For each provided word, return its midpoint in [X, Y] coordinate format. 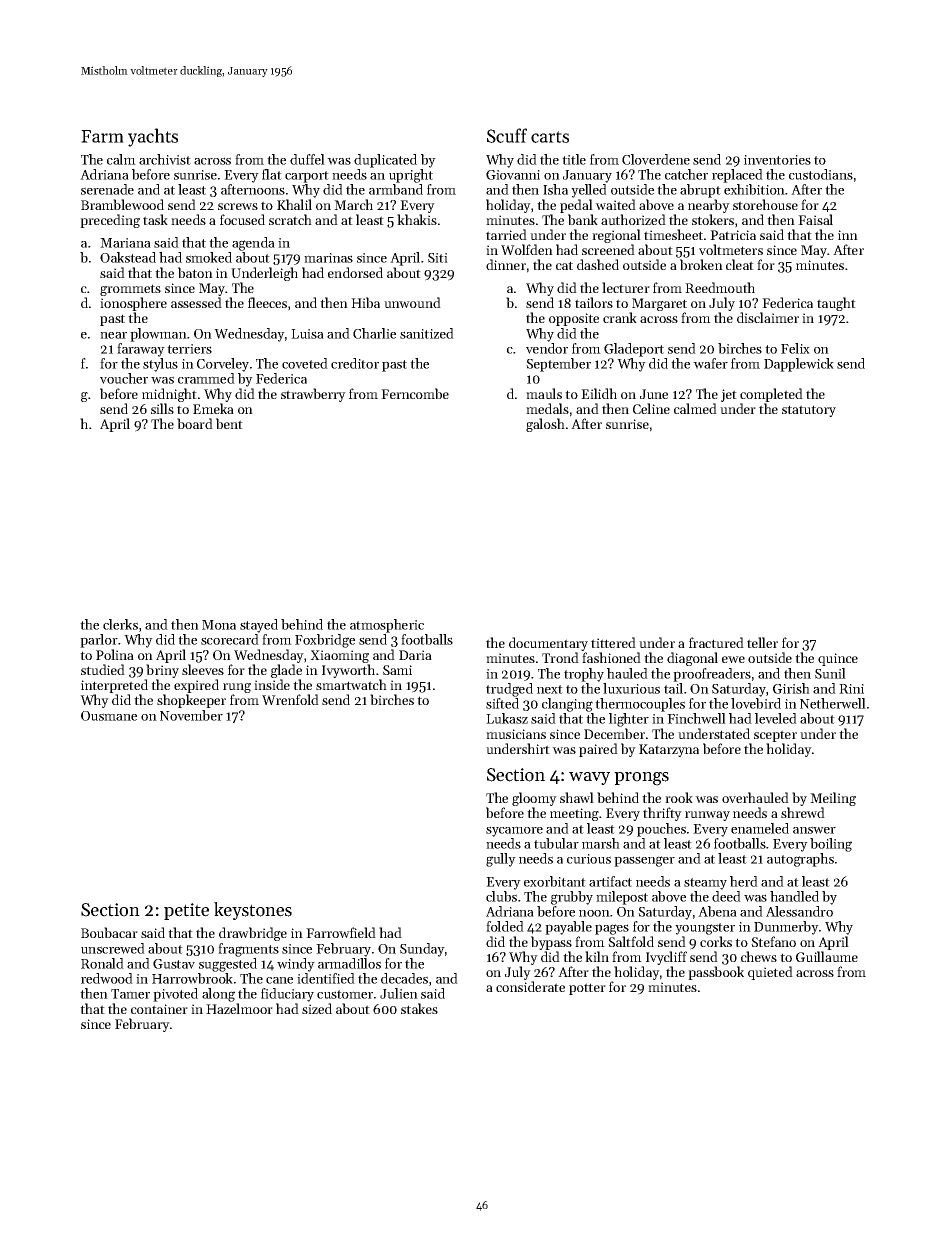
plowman [158, 335]
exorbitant [555, 881]
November [191, 715]
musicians [516, 734]
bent [229, 423]
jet [729, 395]
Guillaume [827, 956]
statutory [809, 411]
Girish [791, 688]
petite [186, 911]
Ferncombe [415, 393]
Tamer [130, 994]
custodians [821, 174]
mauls [544, 393]
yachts [153, 137]
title [574, 159]
